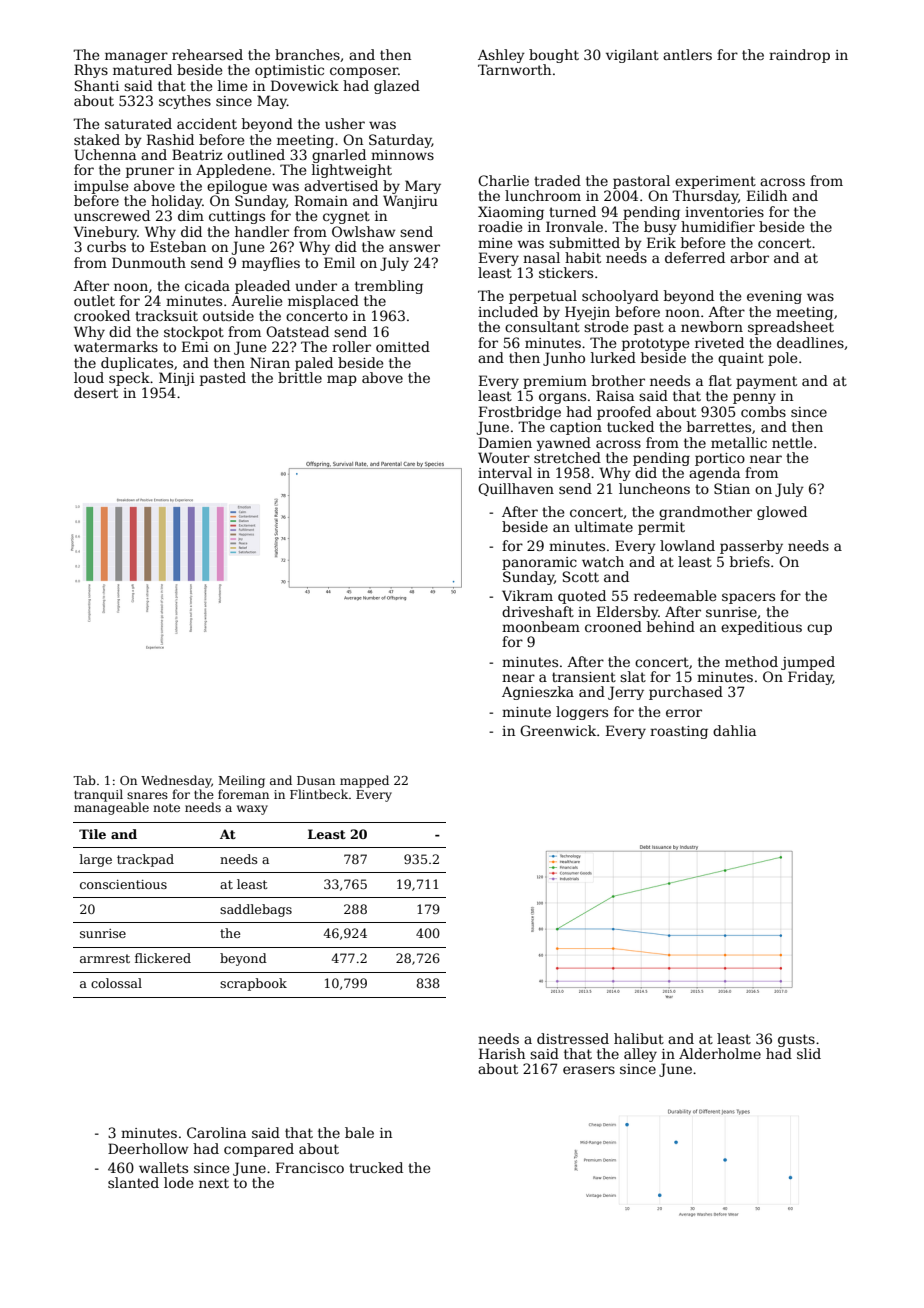 This screenshot has height=1308, width=924. Describe the element at coordinates (639, 1038) in the screenshot. I see `halibut` at that location.
